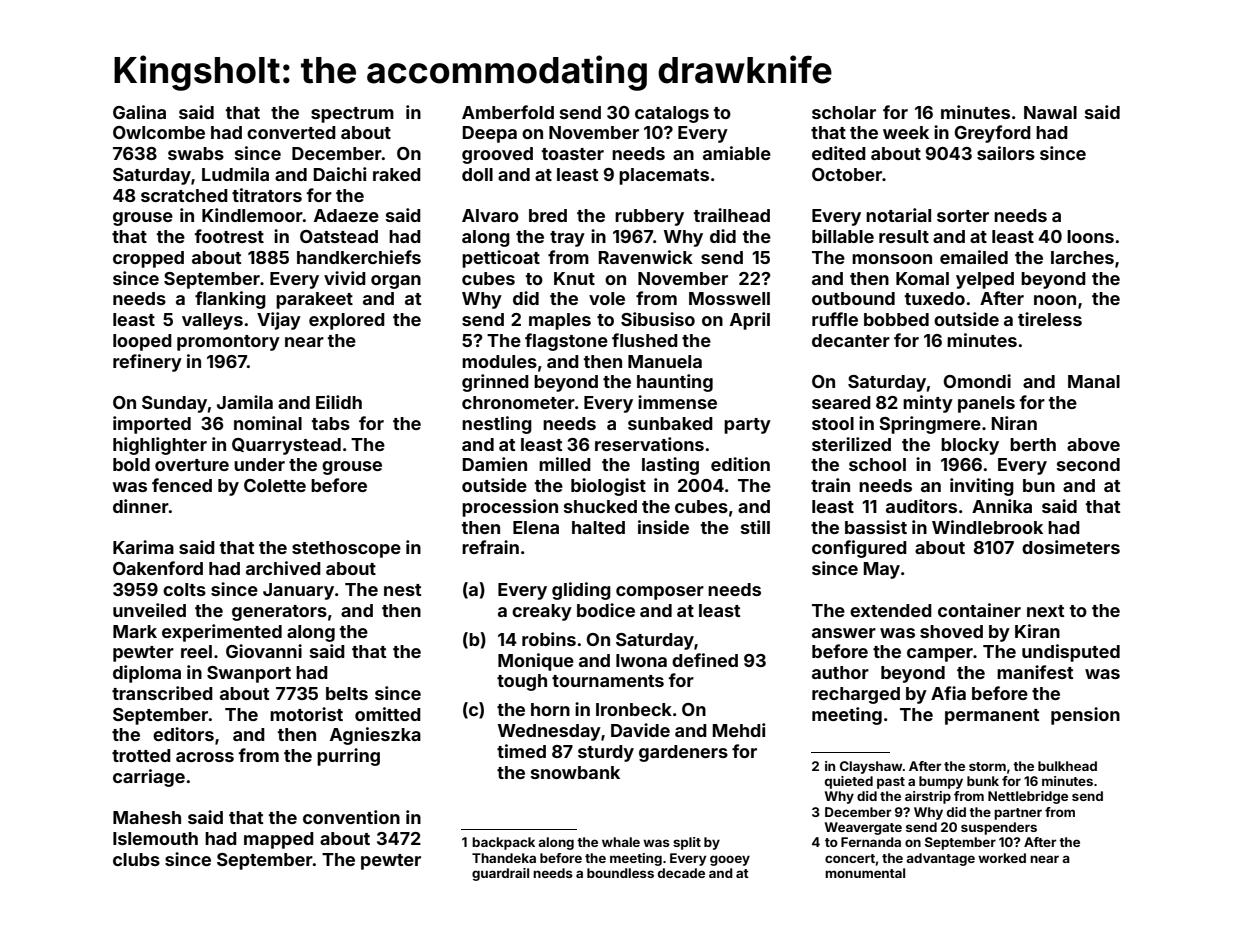 The height and width of the document is (952, 1233). What do you see at coordinates (982, 487) in the document?
I see `inviting` at bounding box center [982, 487].
